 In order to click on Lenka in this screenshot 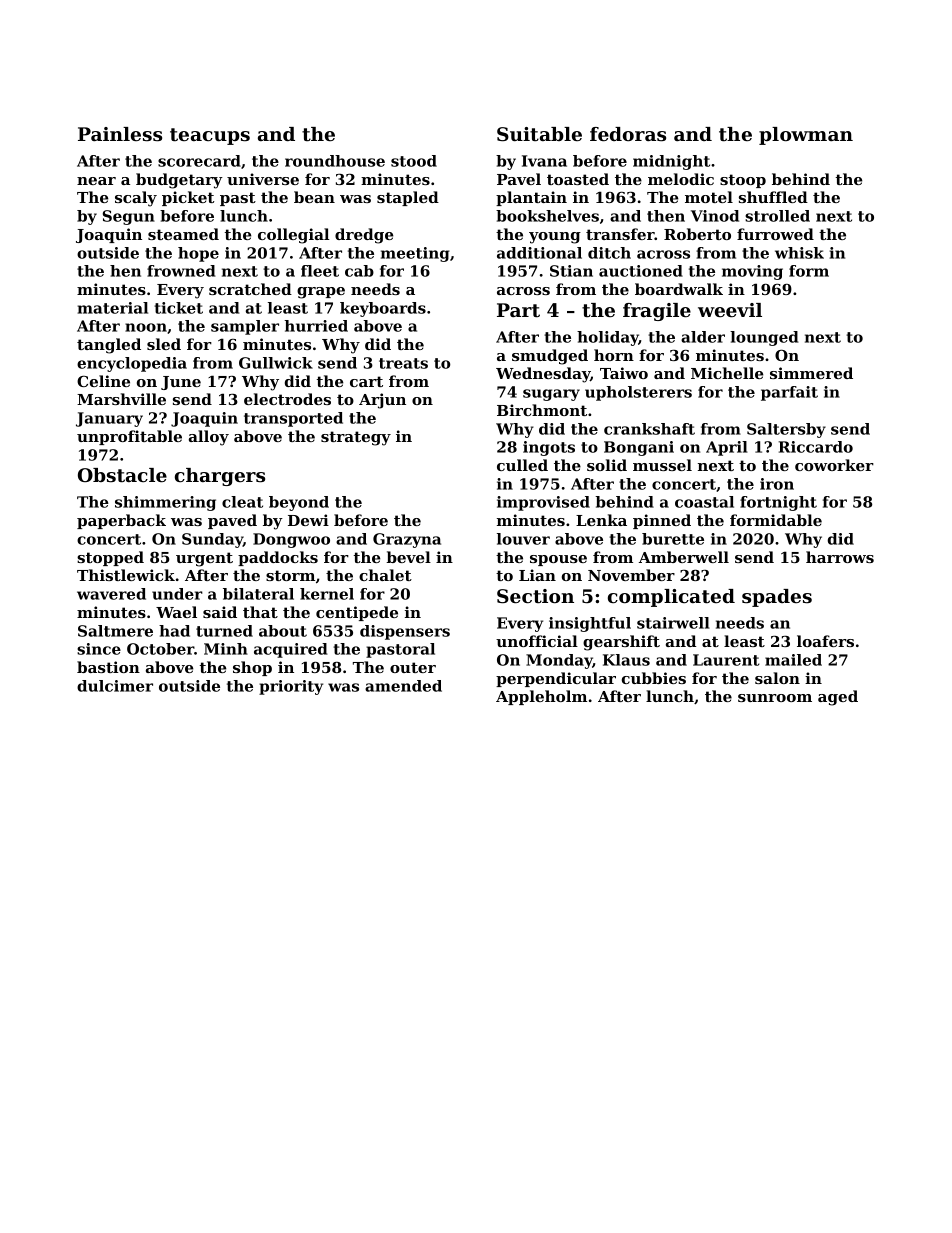, I will do `click(601, 520)`.
